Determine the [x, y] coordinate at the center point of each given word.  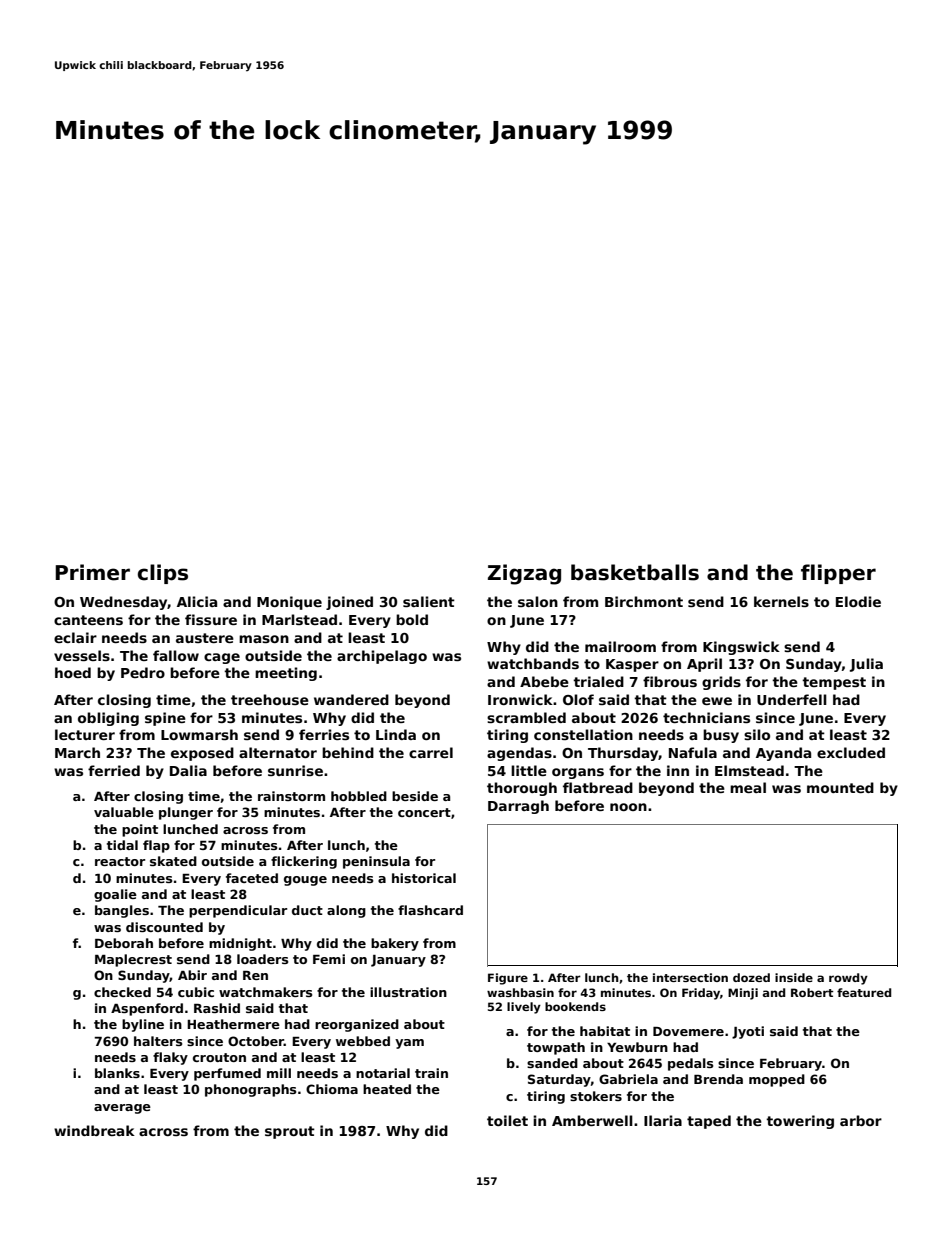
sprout [290, 1132]
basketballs [635, 572]
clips [163, 574]
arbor [861, 1120]
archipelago [382, 657]
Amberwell [592, 1120]
